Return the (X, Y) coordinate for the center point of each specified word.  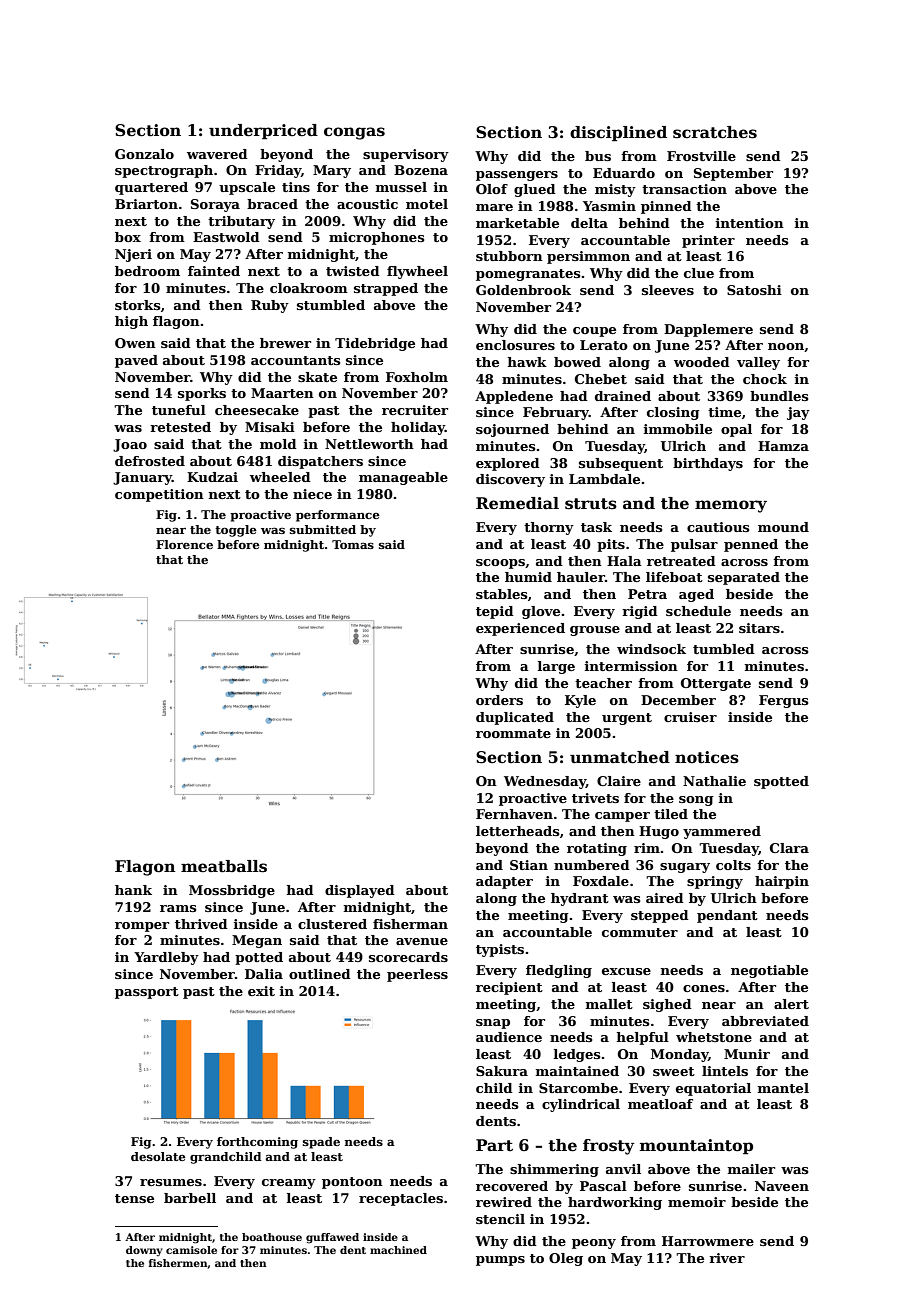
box (128, 237)
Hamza (783, 446)
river (727, 1258)
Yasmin (609, 206)
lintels (725, 1071)
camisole (191, 1250)
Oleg (566, 1259)
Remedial (517, 503)
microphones (377, 238)
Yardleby (166, 958)
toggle (236, 531)
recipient (509, 988)
